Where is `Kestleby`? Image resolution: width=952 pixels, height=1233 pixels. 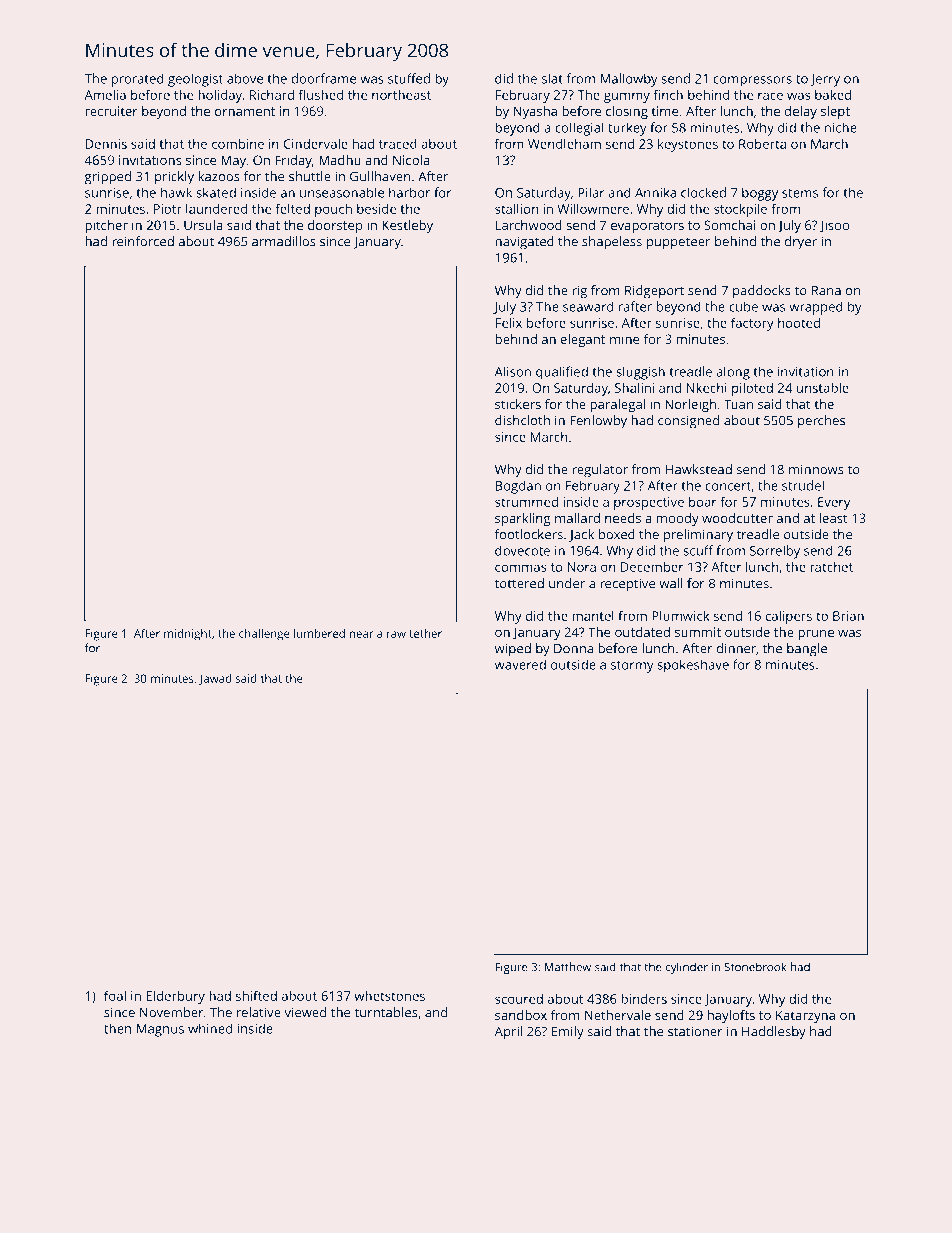 Kestleby is located at coordinates (407, 226).
